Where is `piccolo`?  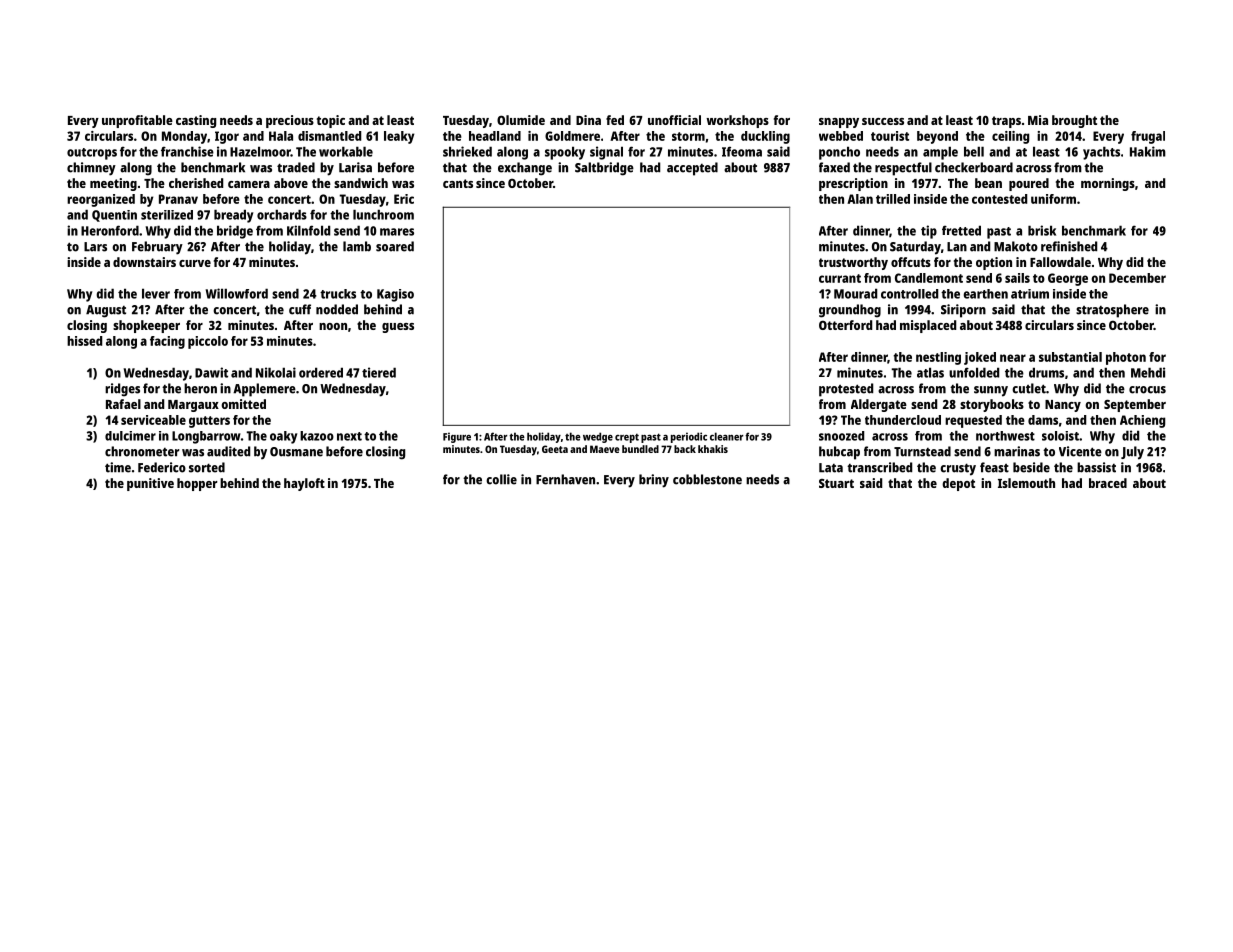
piccolo is located at coordinates (208, 342).
